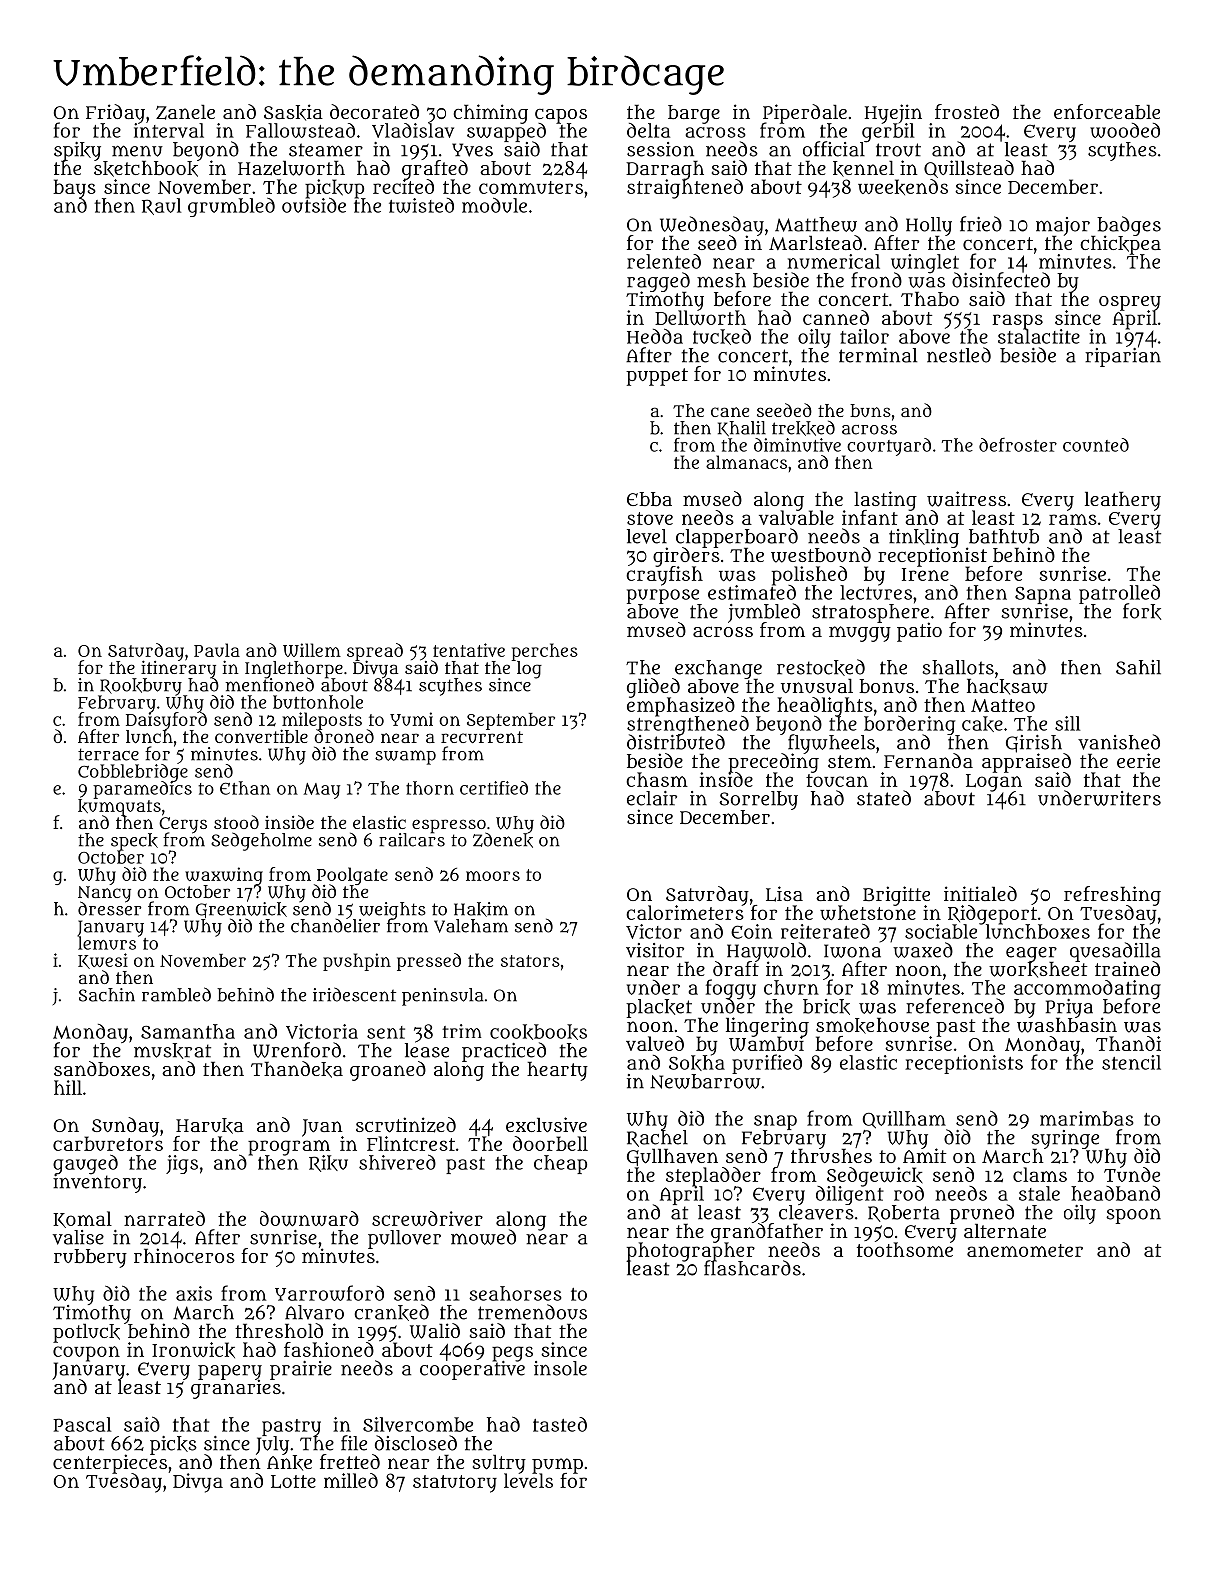 This image has height=1571, width=1214. What do you see at coordinates (752, 1268) in the image?
I see `flashcards` at bounding box center [752, 1268].
